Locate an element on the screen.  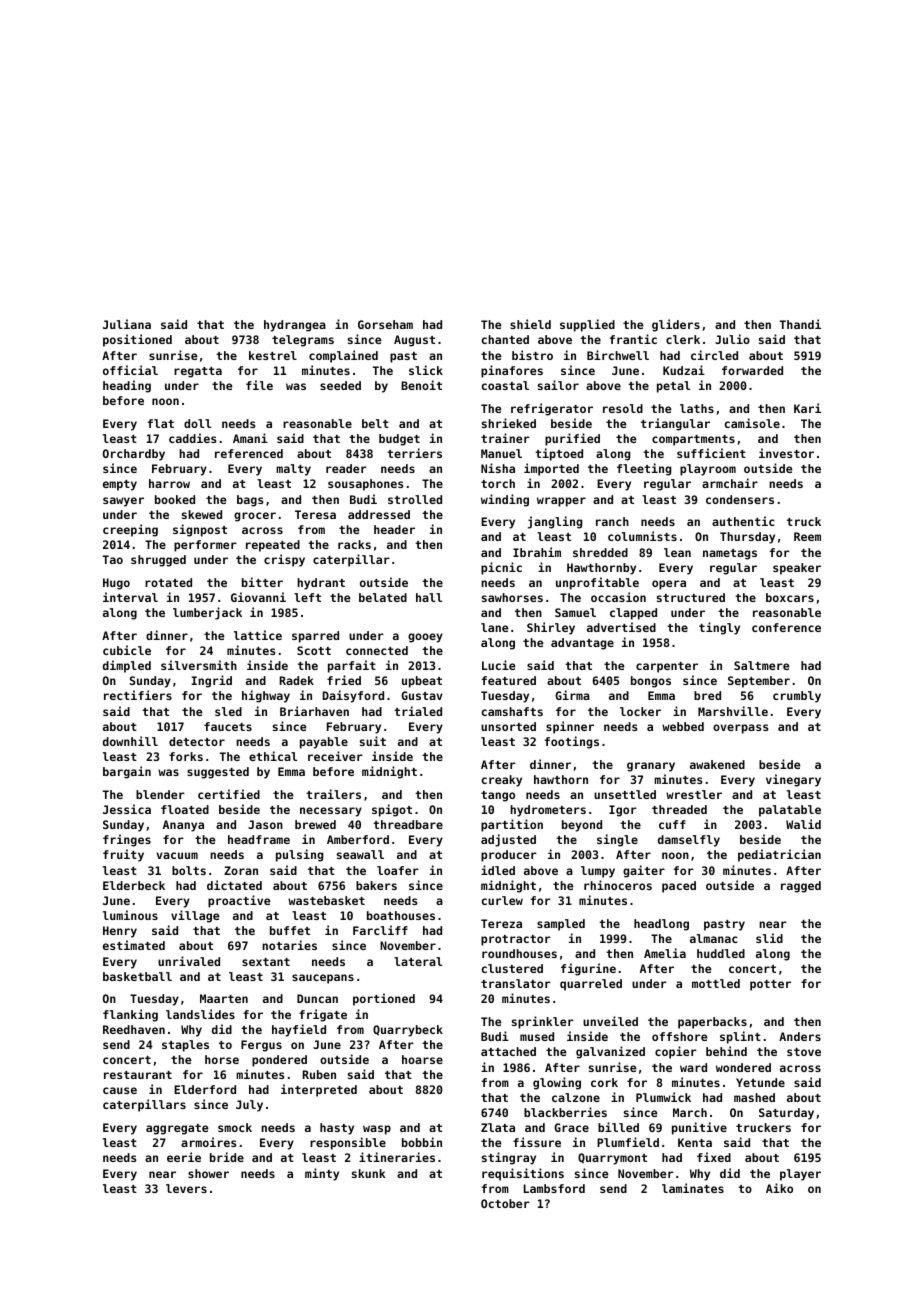
ragged is located at coordinates (801, 887).
